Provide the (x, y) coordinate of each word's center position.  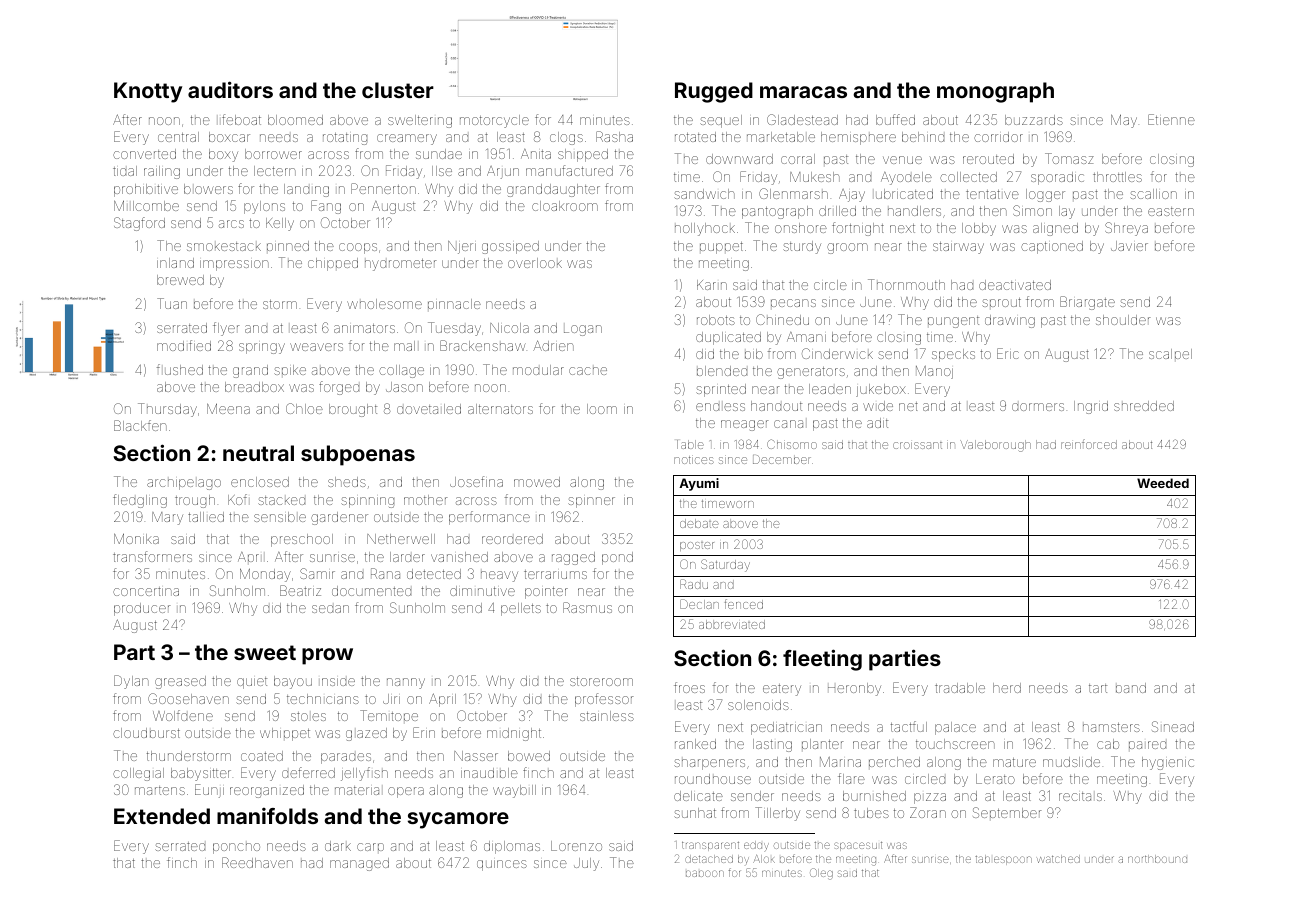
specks (953, 355)
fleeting (822, 660)
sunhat (695, 813)
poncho (236, 848)
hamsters (1111, 727)
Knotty (148, 92)
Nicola (509, 328)
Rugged (714, 92)
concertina (146, 591)
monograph (995, 92)
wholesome (384, 304)
